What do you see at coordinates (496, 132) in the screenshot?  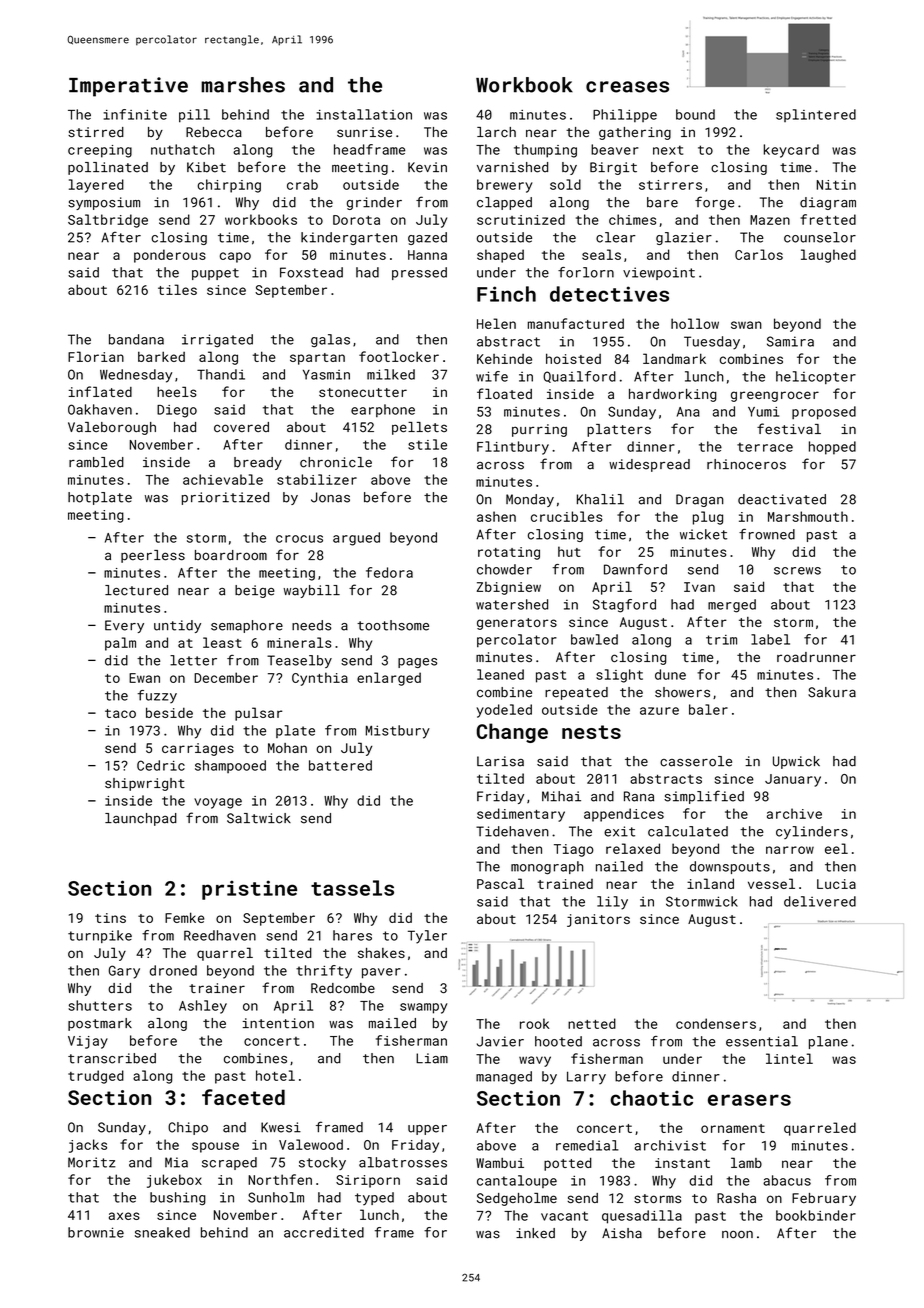 I see `larch` at bounding box center [496, 132].
